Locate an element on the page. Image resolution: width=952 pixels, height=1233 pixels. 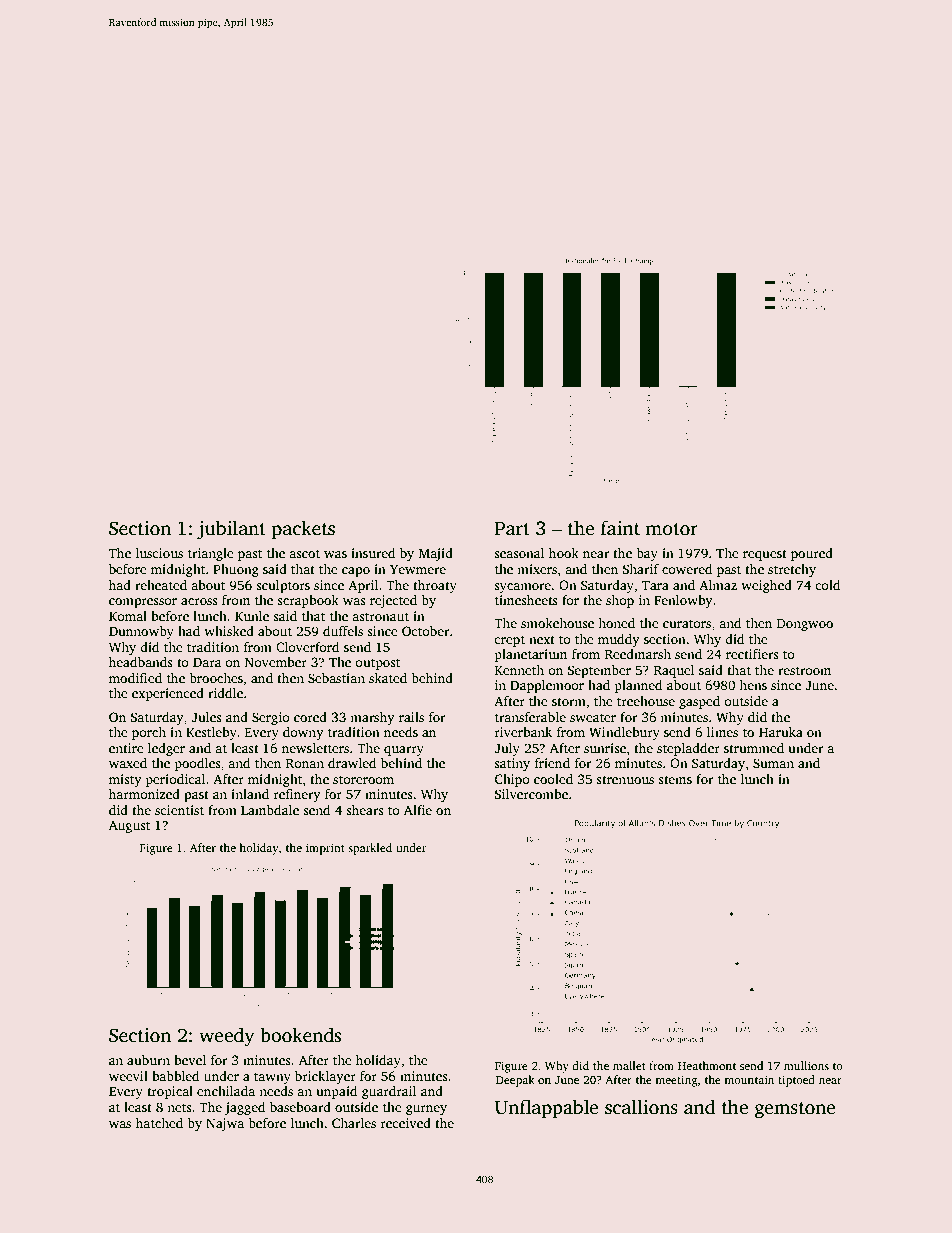
reheated is located at coordinates (161, 585).
